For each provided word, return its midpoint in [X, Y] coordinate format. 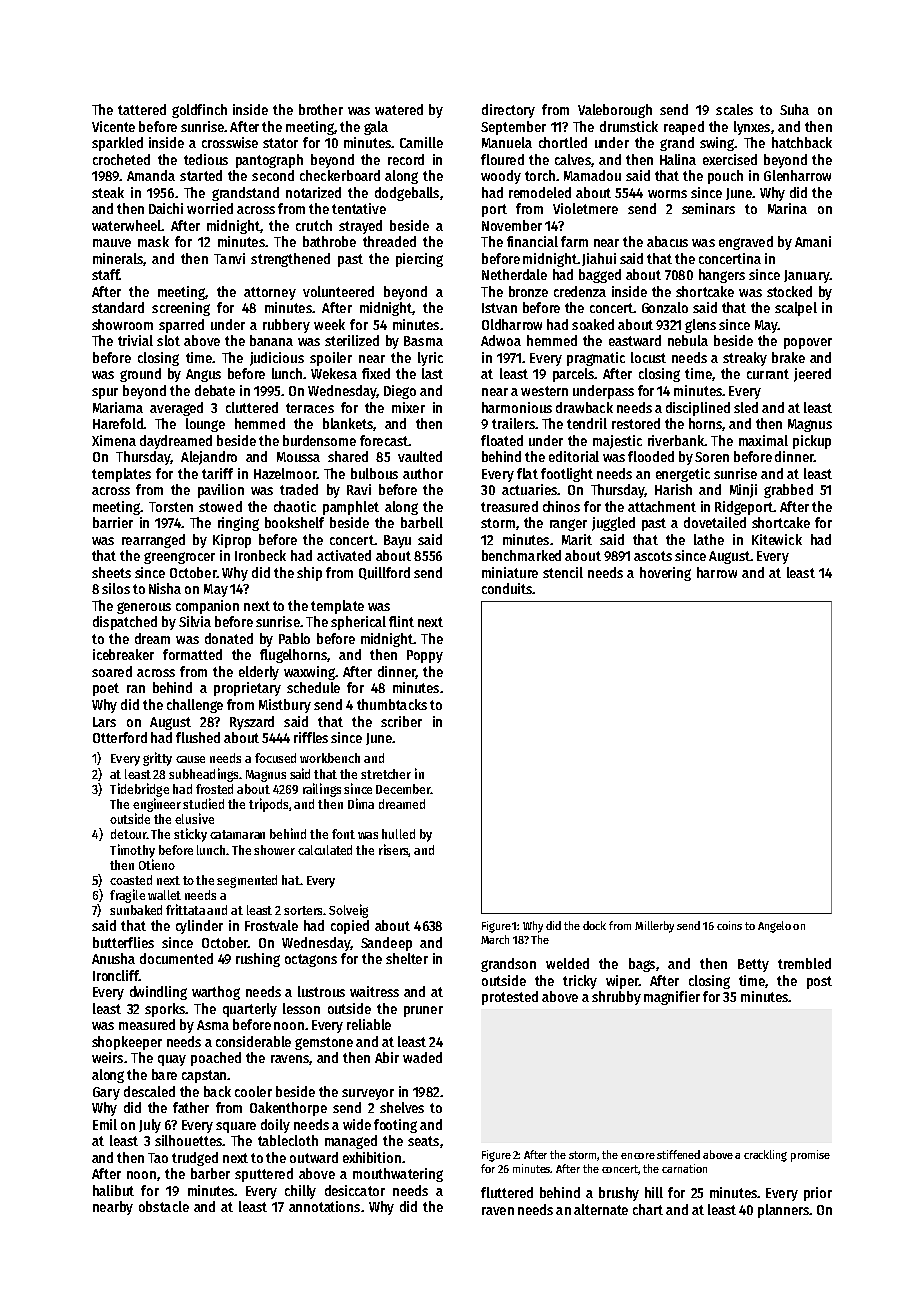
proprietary [247, 689]
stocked [789, 291]
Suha [794, 109]
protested [510, 998]
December [403, 789]
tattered [142, 109]
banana [271, 340]
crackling [765, 1156]
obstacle [164, 1206]
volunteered [338, 291]
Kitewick [777, 539]
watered [399, 109]
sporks [165, 1010]
